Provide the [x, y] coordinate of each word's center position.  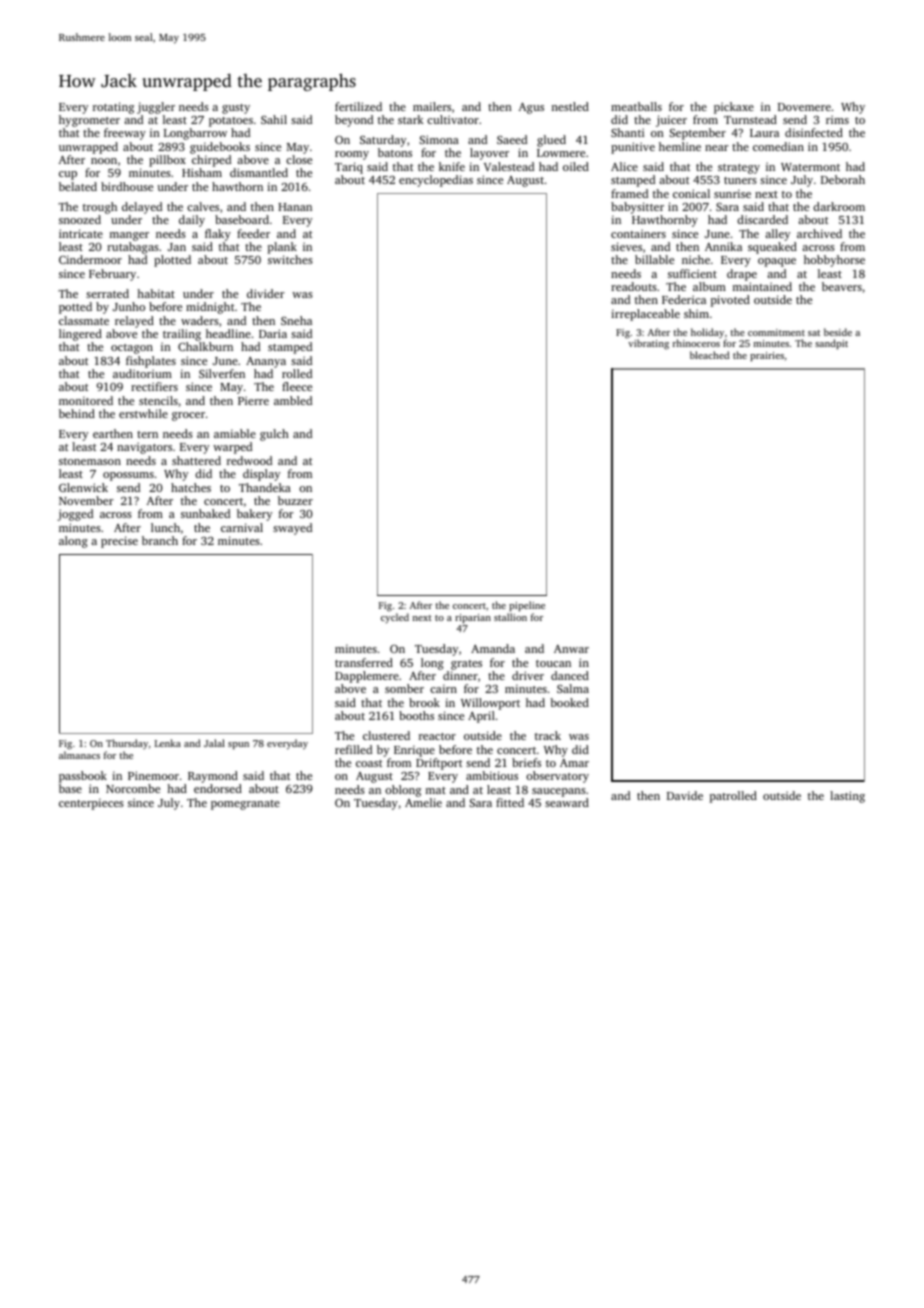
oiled [576, 166]
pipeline [527, 606]
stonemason [90, 461]
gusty [236, 109]
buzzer [295, 500]
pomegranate [245, 805]
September [697, 134]
